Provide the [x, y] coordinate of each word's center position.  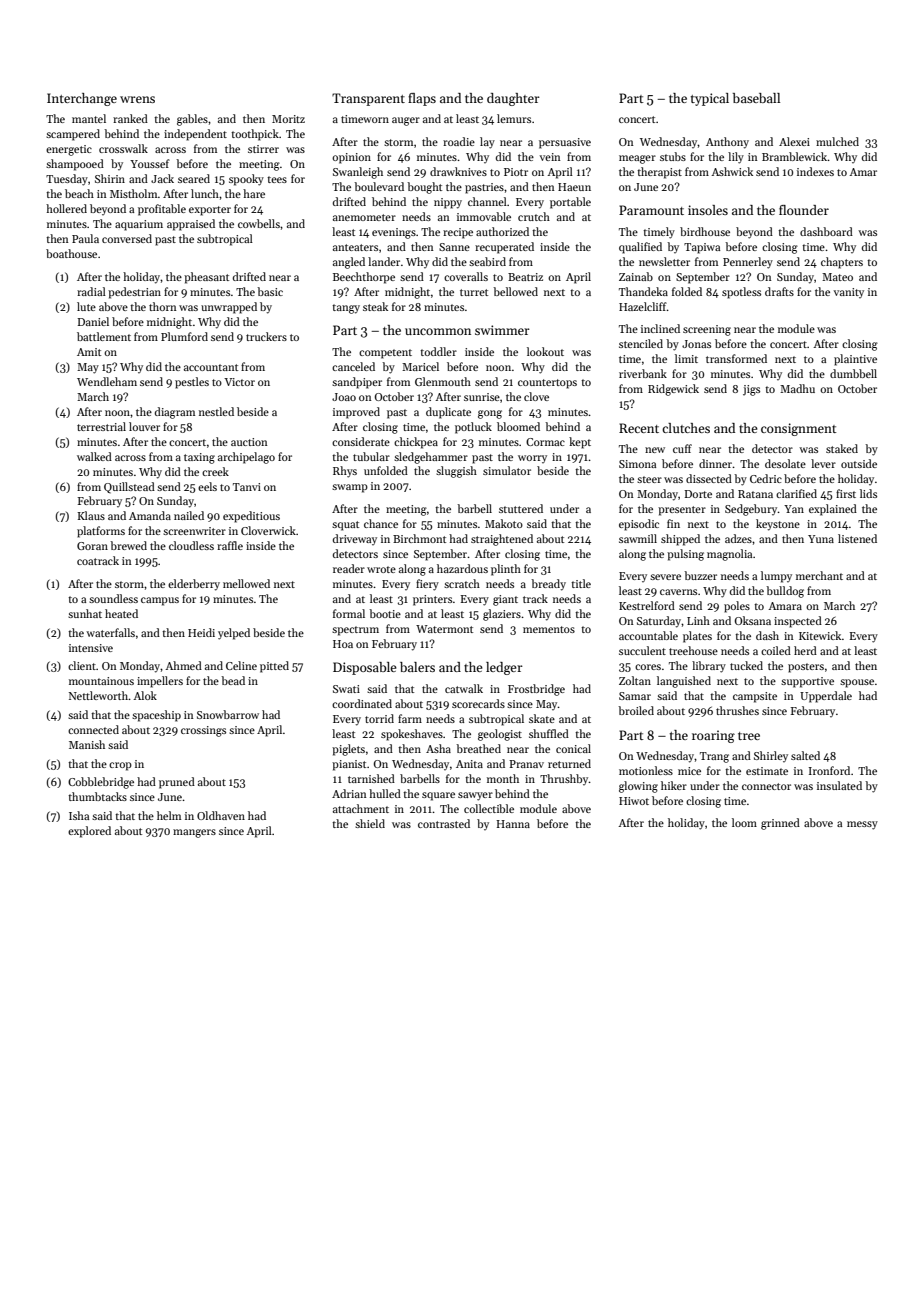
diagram [175, 413]
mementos [549, 629]
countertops [547, 384]
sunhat [85, 613]
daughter [513, 99]
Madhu [797, 388]
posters [806, 668]
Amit [89, 352]
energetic [69, 150]
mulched [837, 141]
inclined [660, 328]
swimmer [502, 330]
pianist [349, 765]
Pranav [526, 764]
